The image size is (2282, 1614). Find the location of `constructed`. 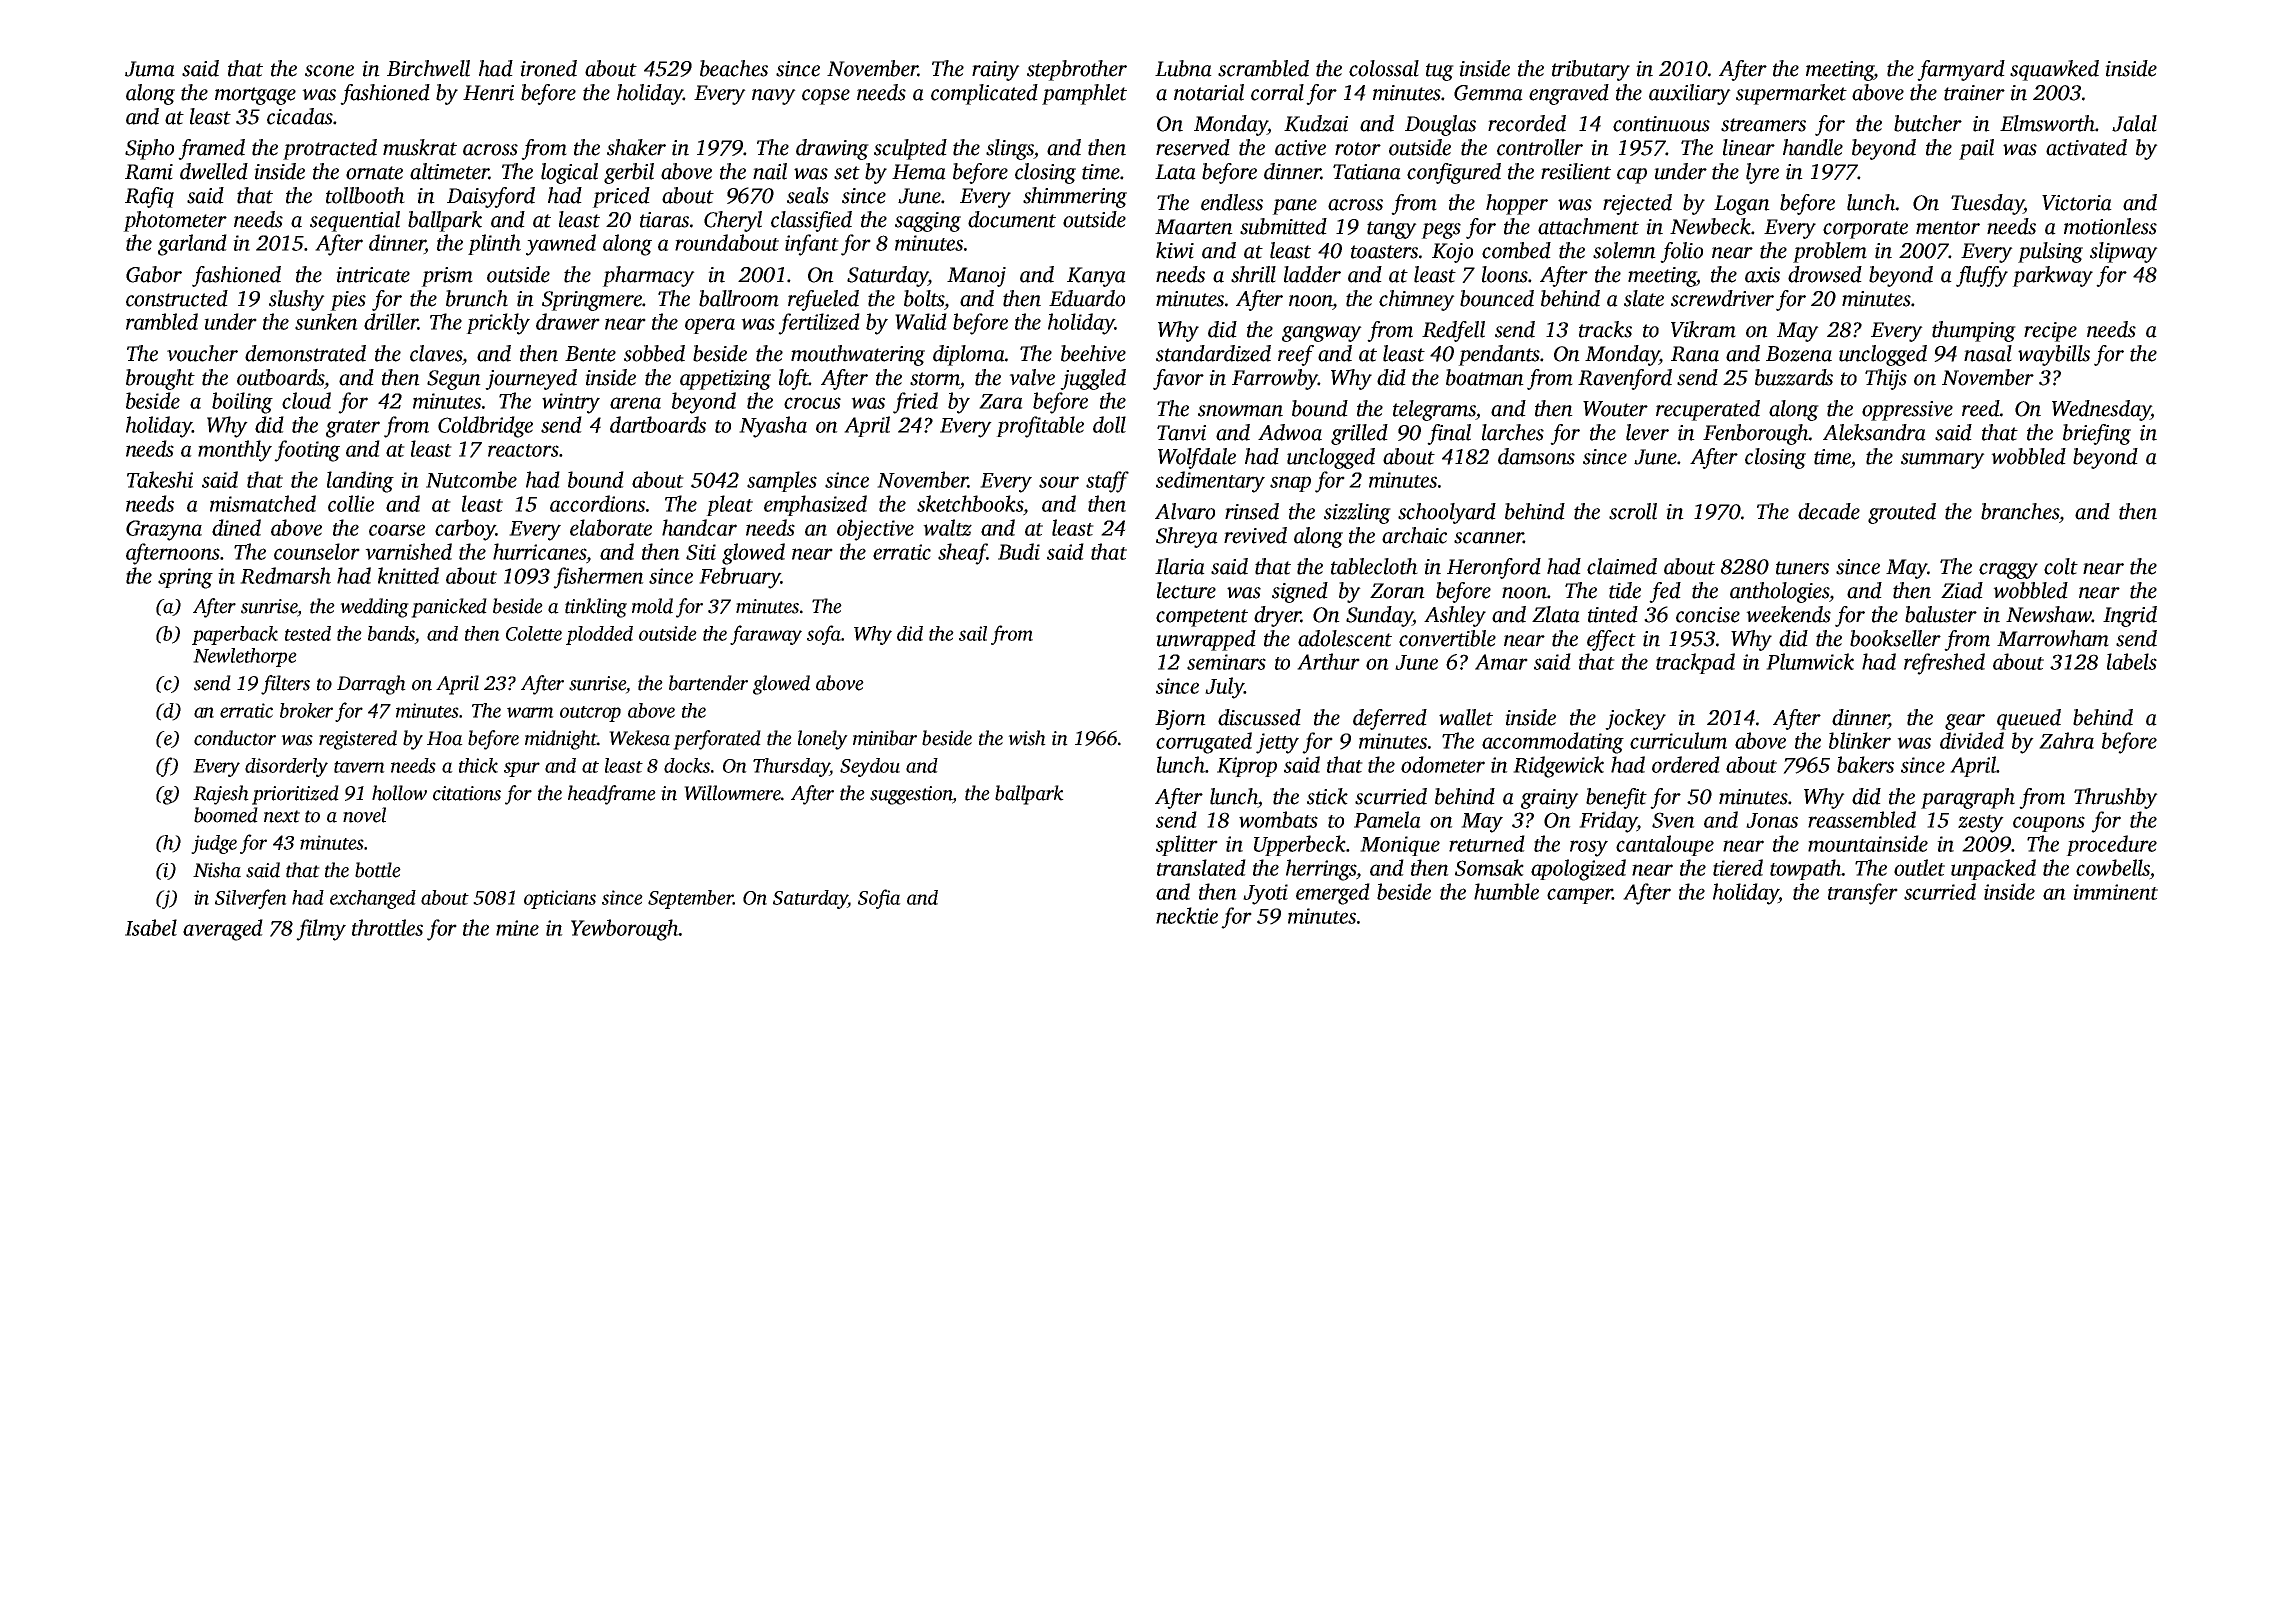

constructed is located at coordinates (177, 298).
